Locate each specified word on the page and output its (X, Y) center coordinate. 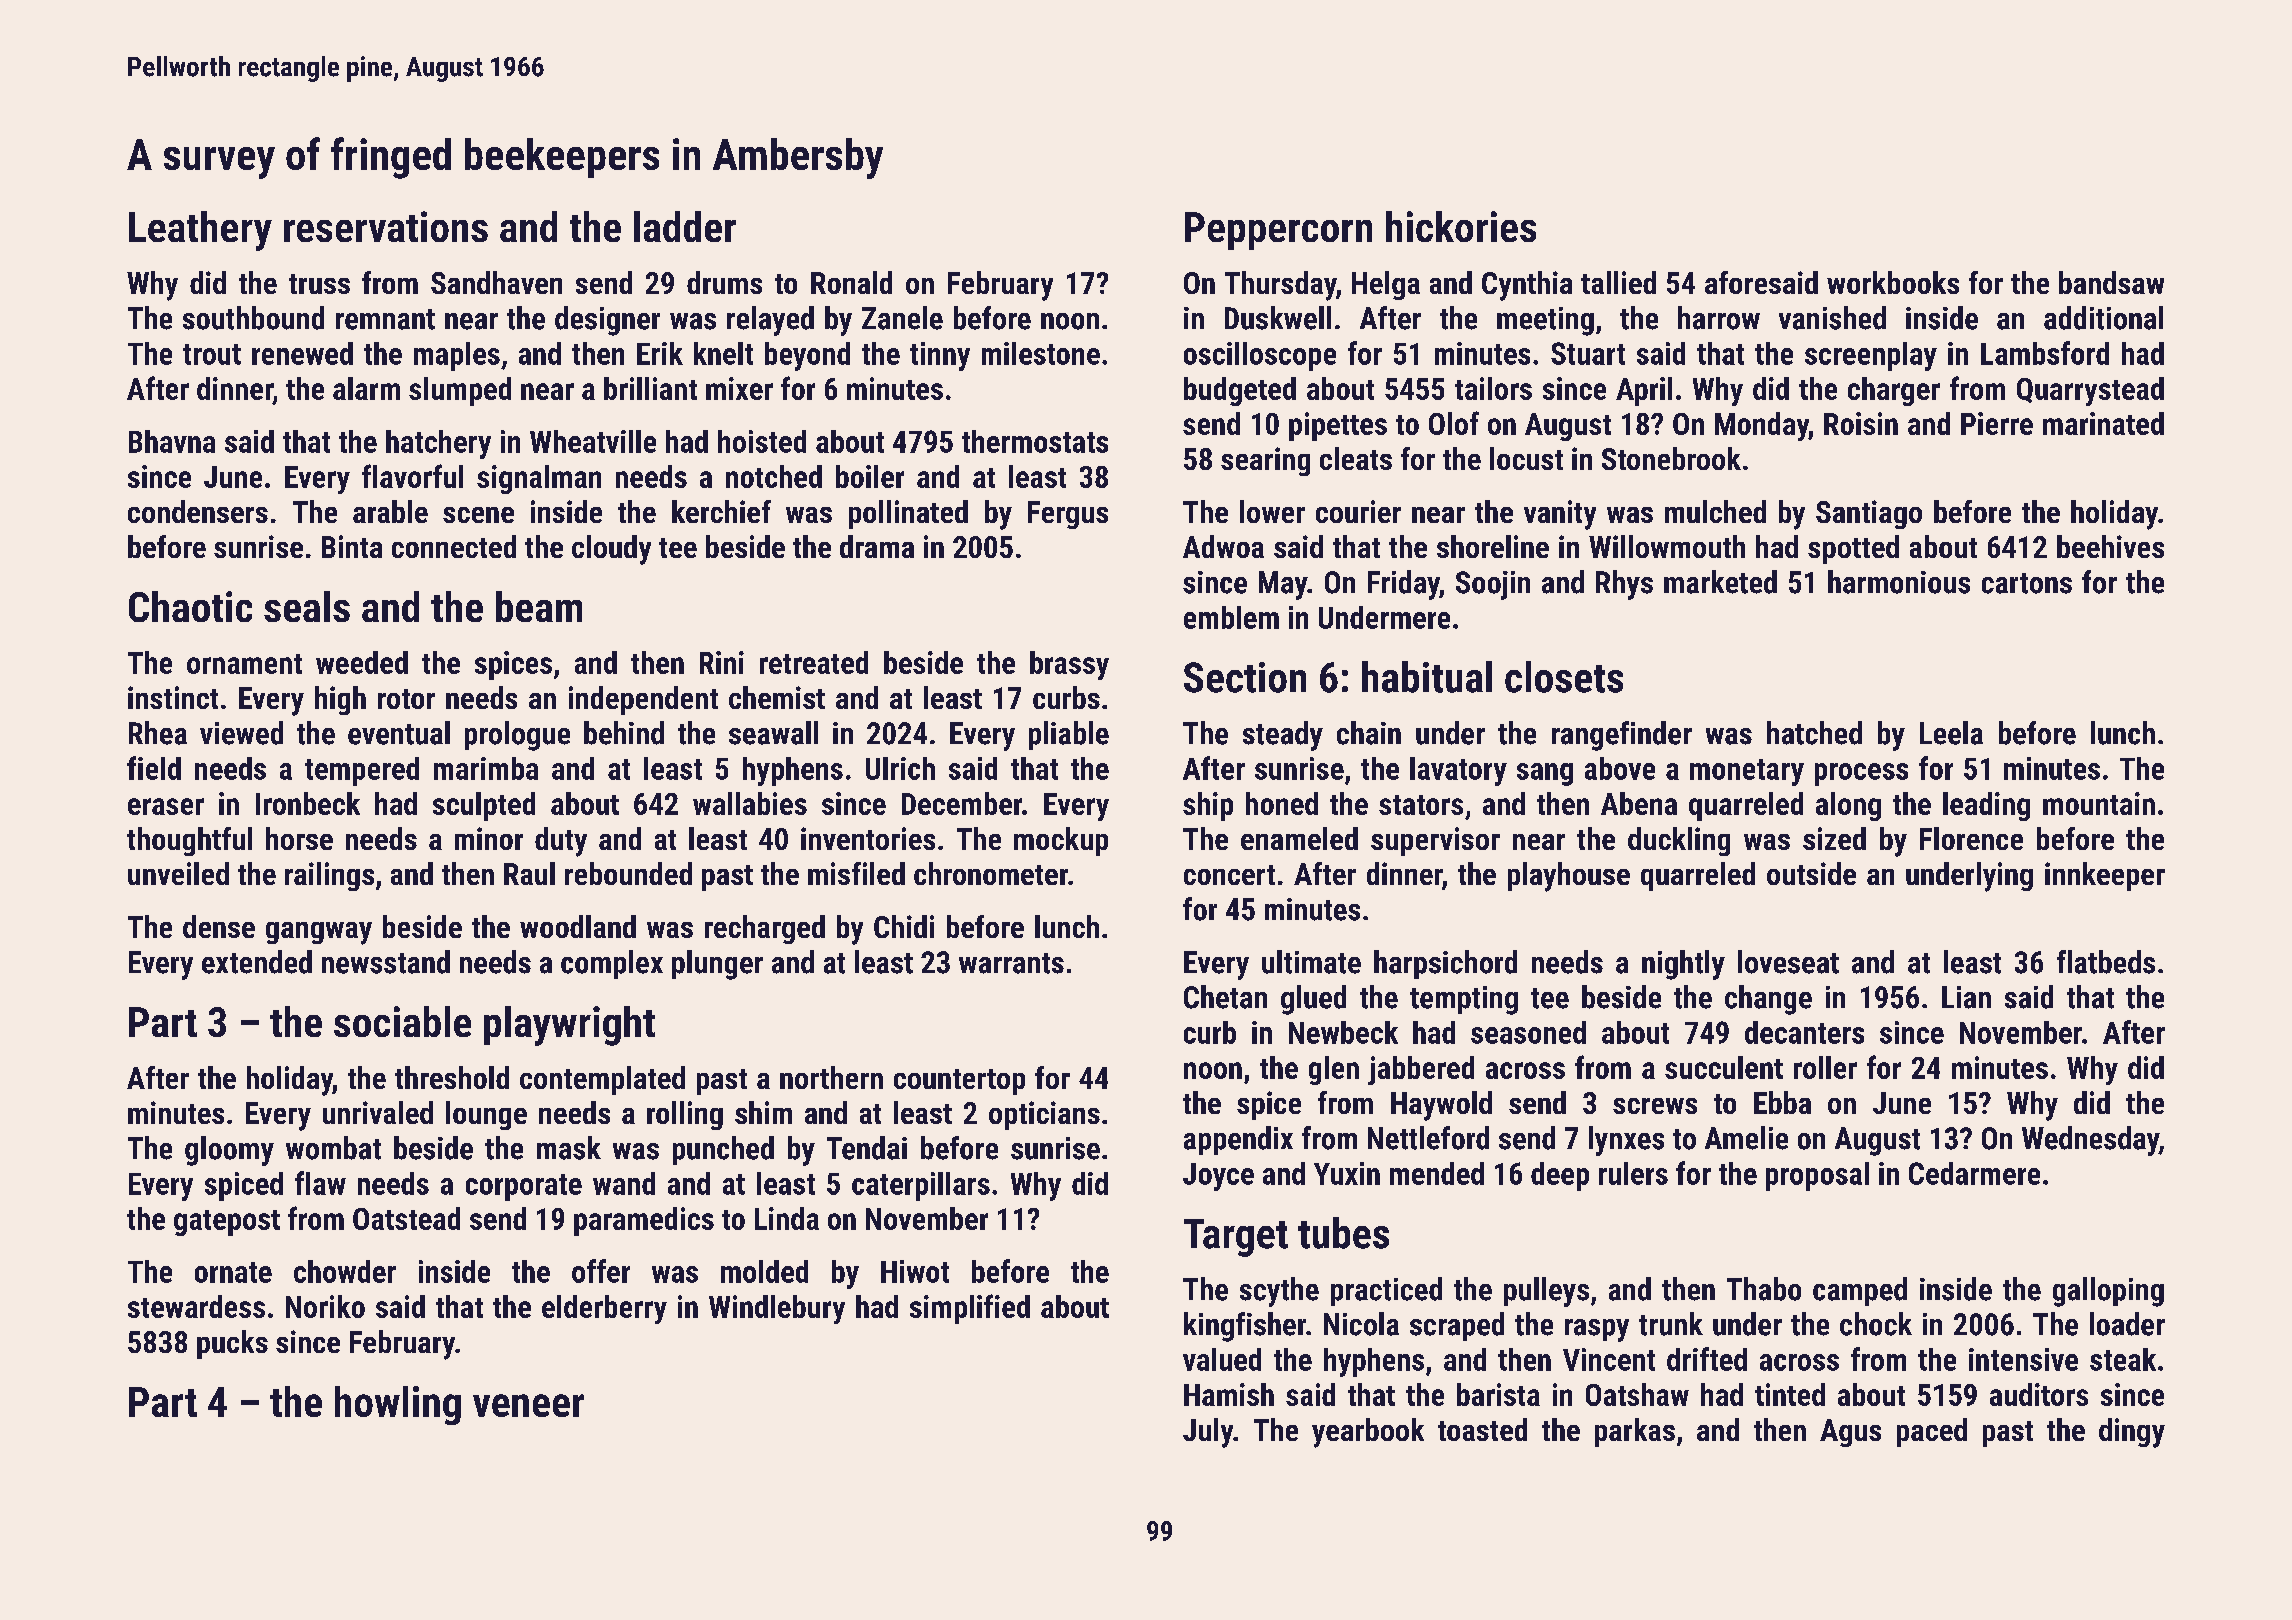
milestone (1041, 353)
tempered (362, 771)
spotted (1853, 549)
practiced (1386, 1291)
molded (764, 1271)
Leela (1951, 733)
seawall (773, 733)
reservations (386, 226)
